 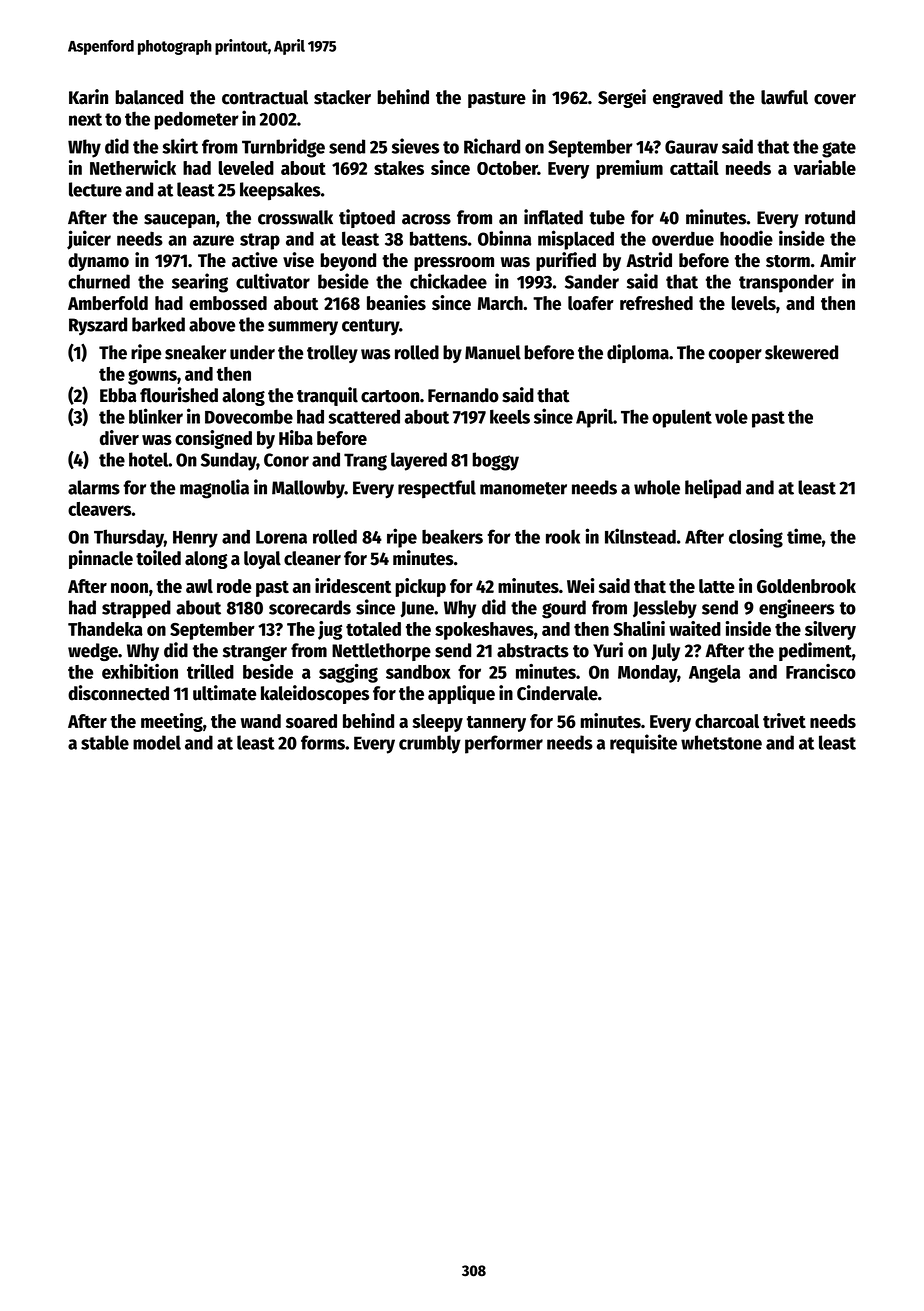 What do you see at coordinates (622, 98) in the image?
I see `Sergei` at bounding box center [622, 98].
